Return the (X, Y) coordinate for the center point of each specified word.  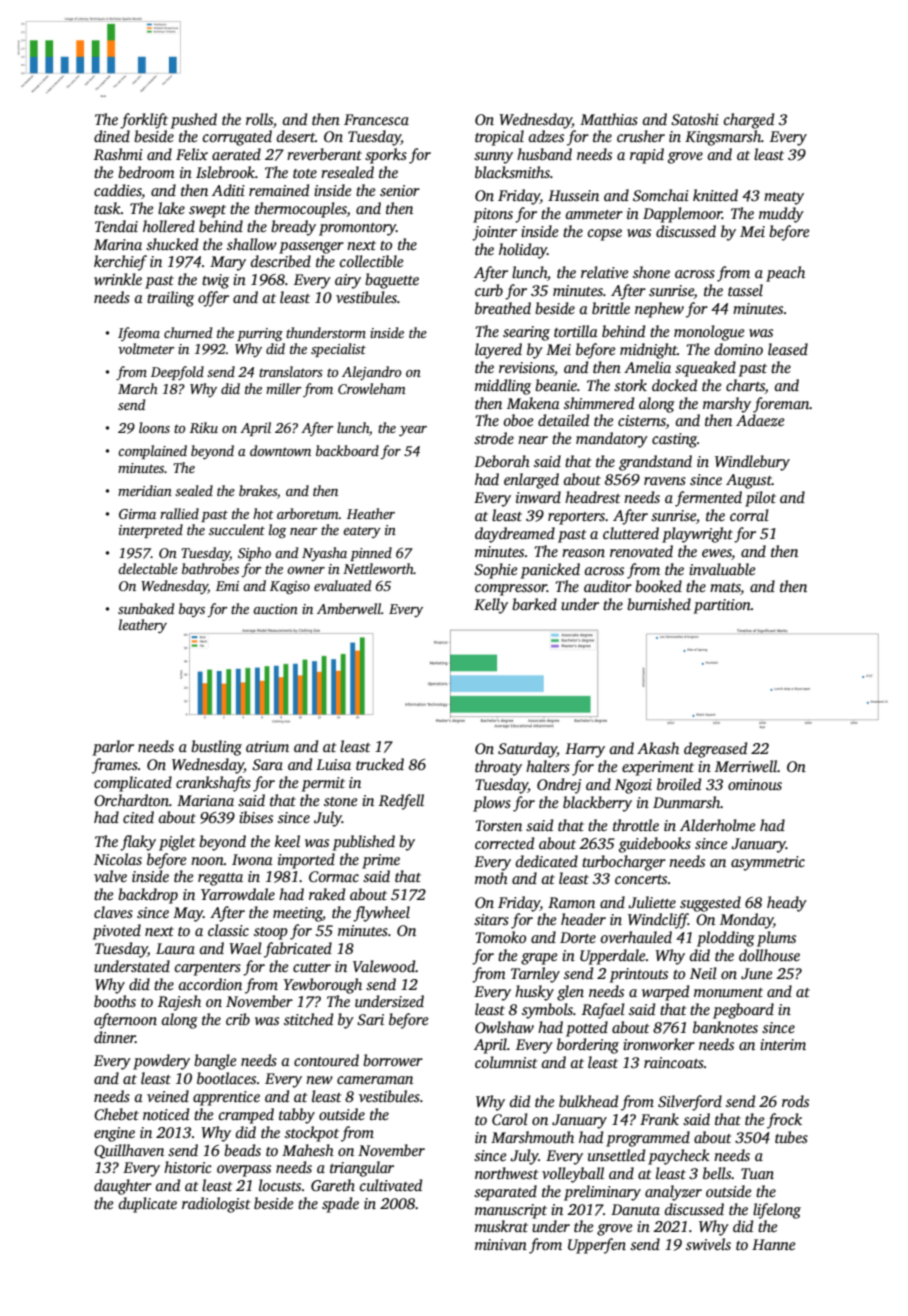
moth (491, 878)
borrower (393, 1060)
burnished (659, 604)
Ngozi (633, 786)
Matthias (609, 119)
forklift (144, 121)
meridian (145, 490)
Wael (245, 948)
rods (795, 1101)
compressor (511, 590)
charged (749, 121)
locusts (280, 1185)
